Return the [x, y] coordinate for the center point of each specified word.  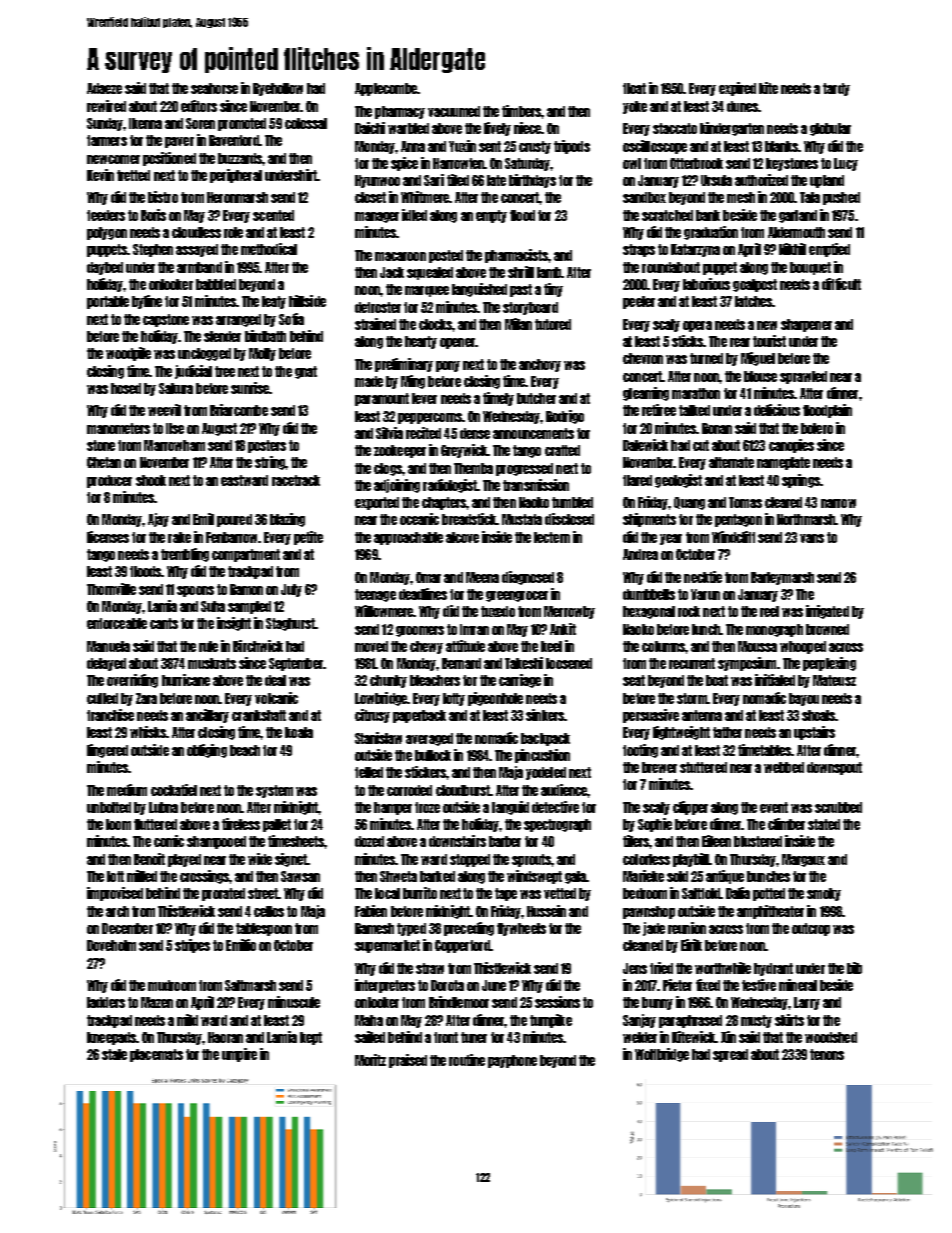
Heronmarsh [237, 197]
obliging [207, 751]
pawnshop [649, 912]
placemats [156, 1055]
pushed [841, 198]
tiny [553, 290]
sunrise [250, 388]
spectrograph [557, 825]
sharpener [806, 325]
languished [479, 290]
